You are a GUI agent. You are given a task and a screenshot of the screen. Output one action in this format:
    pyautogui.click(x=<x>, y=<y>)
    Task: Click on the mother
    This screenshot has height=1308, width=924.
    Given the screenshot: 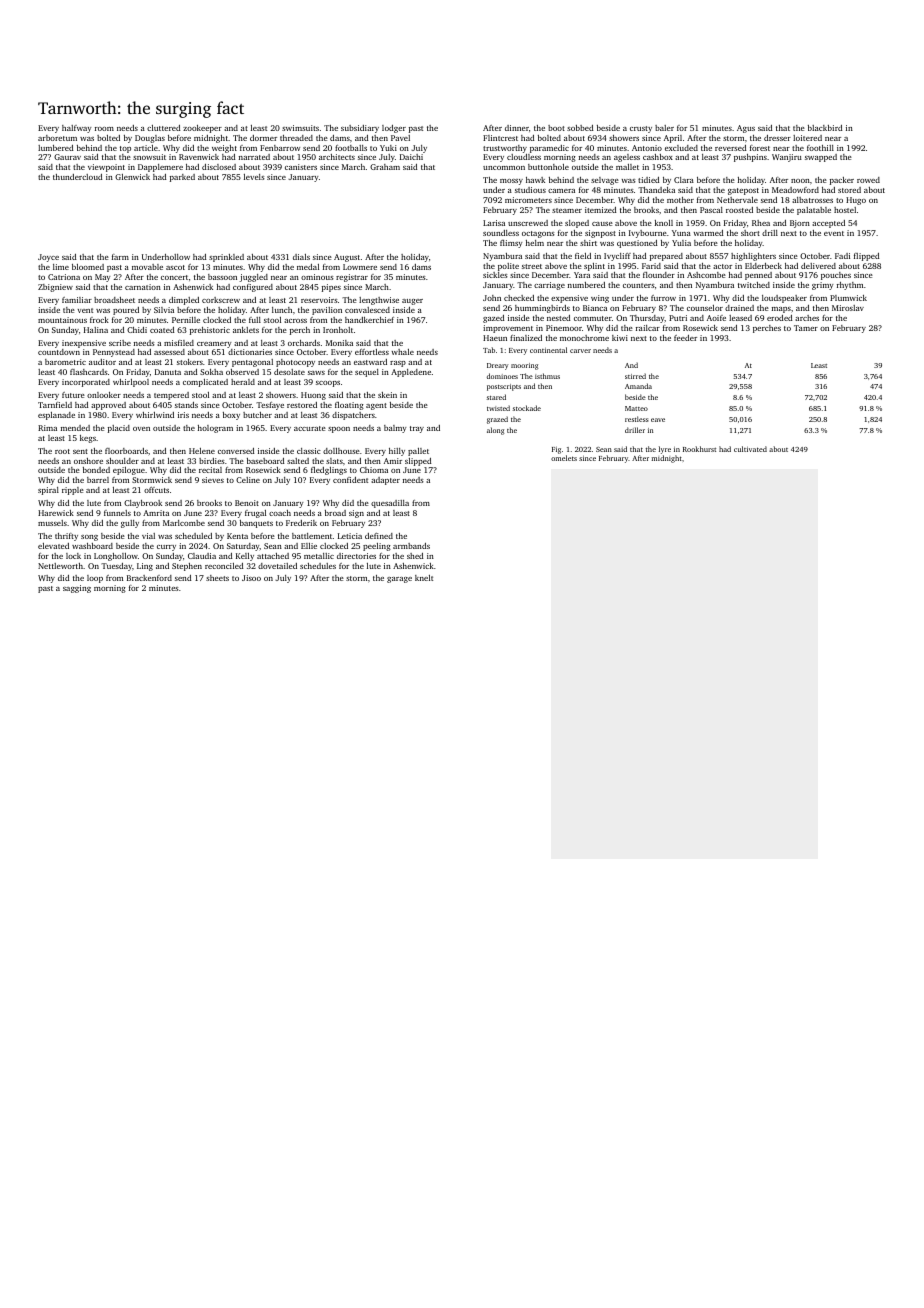 What is the action you would take?
    pyautogui.click(x=680, y=200)
